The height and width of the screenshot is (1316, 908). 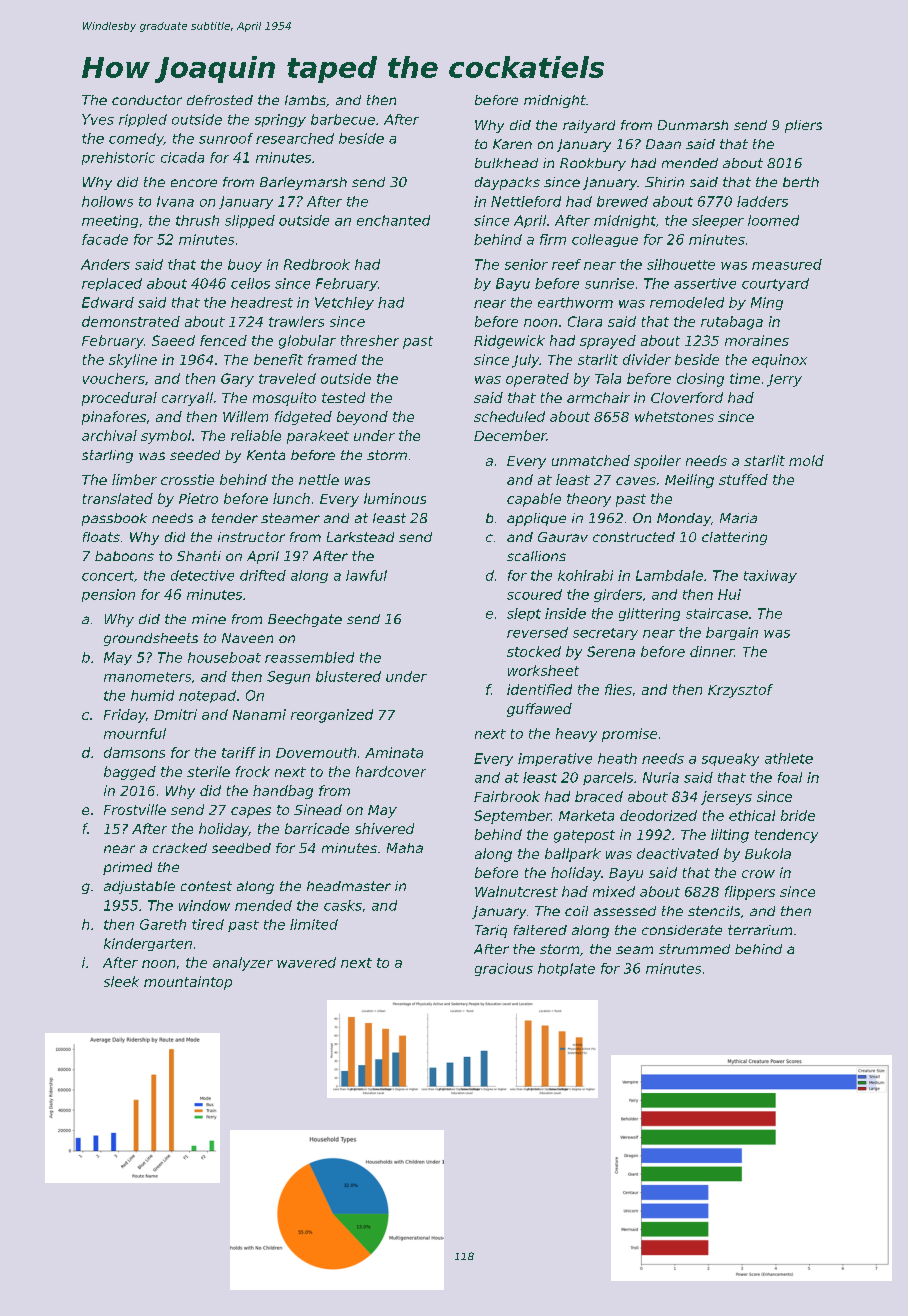 What do you see at coordinates (391, 771) in the screenshot?
I see `hardcover` at bounding box center [391, 771].
